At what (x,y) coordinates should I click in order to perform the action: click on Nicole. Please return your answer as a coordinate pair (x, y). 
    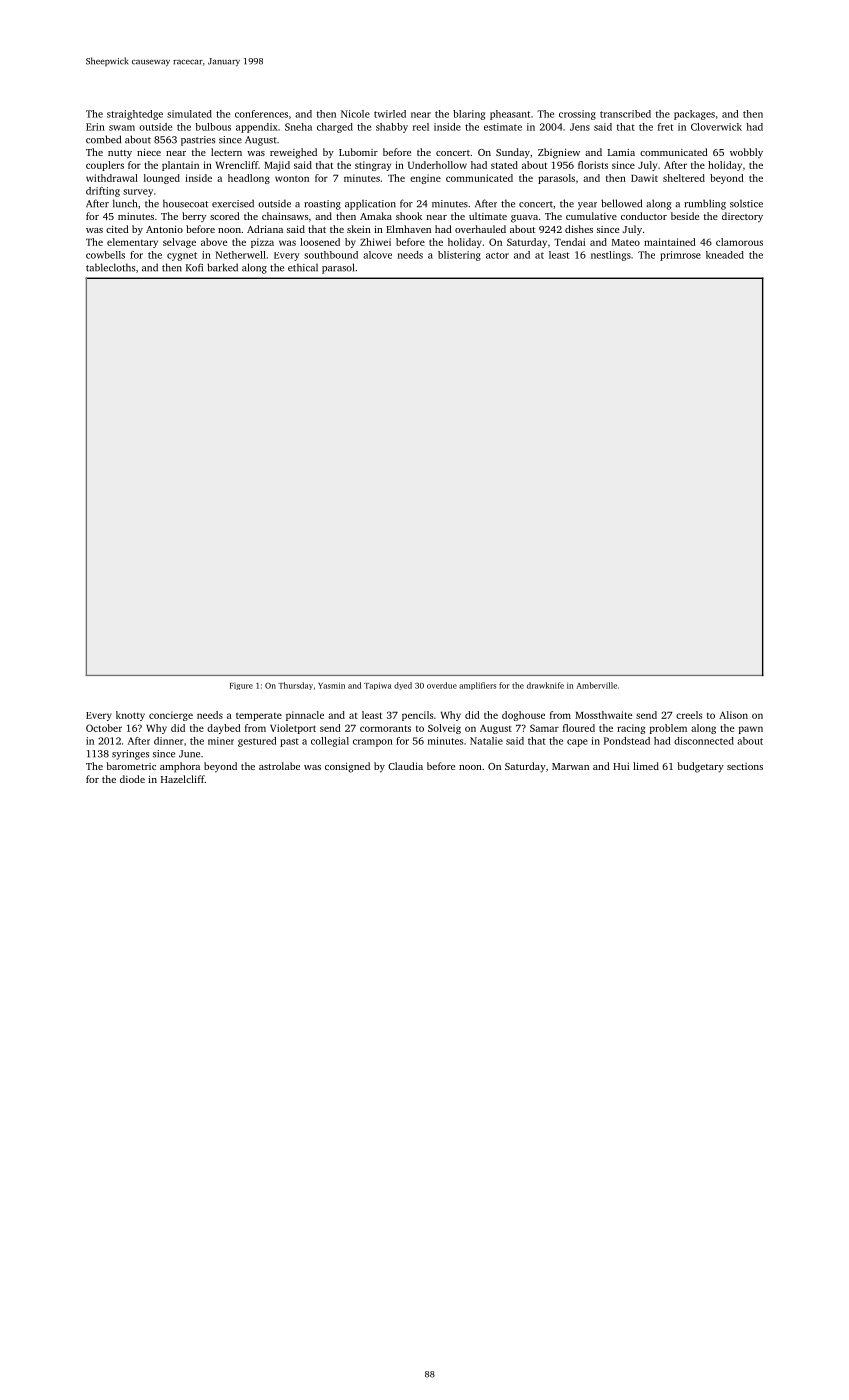
    Looking at the image, I should click on (355, 114).
